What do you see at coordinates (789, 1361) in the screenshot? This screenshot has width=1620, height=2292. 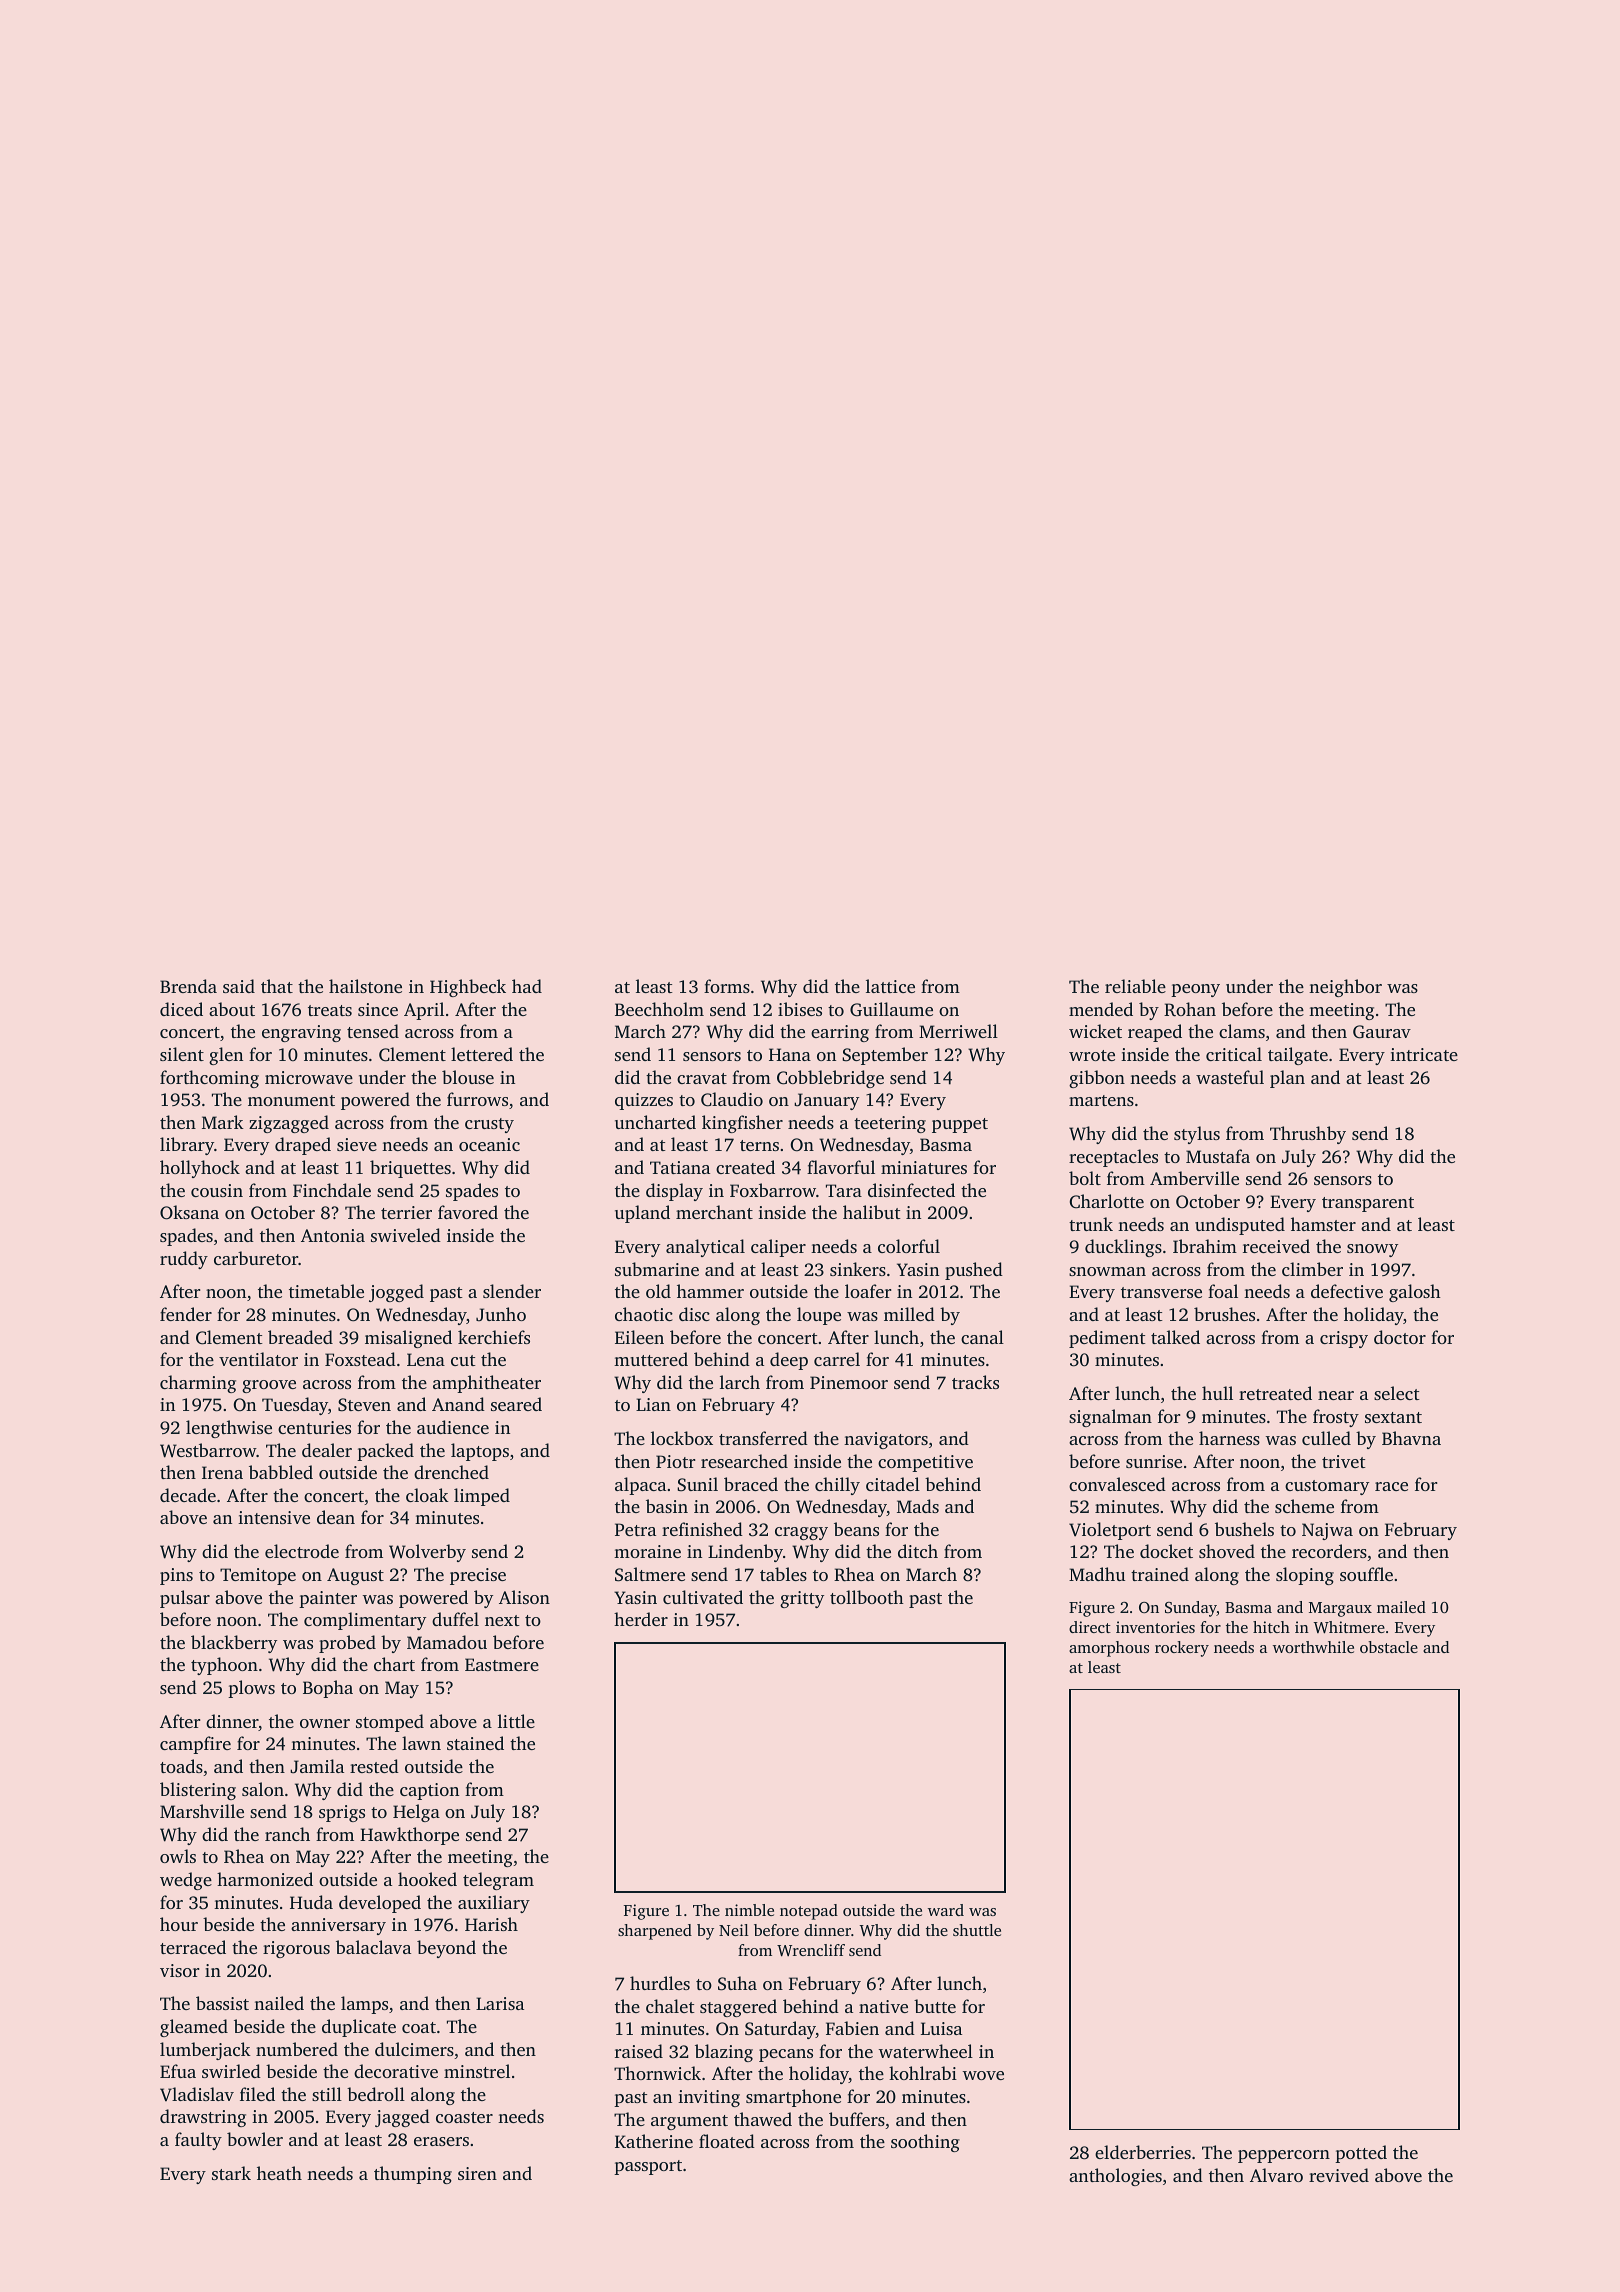 I see `deep` at bounding box center [789, 1361].
